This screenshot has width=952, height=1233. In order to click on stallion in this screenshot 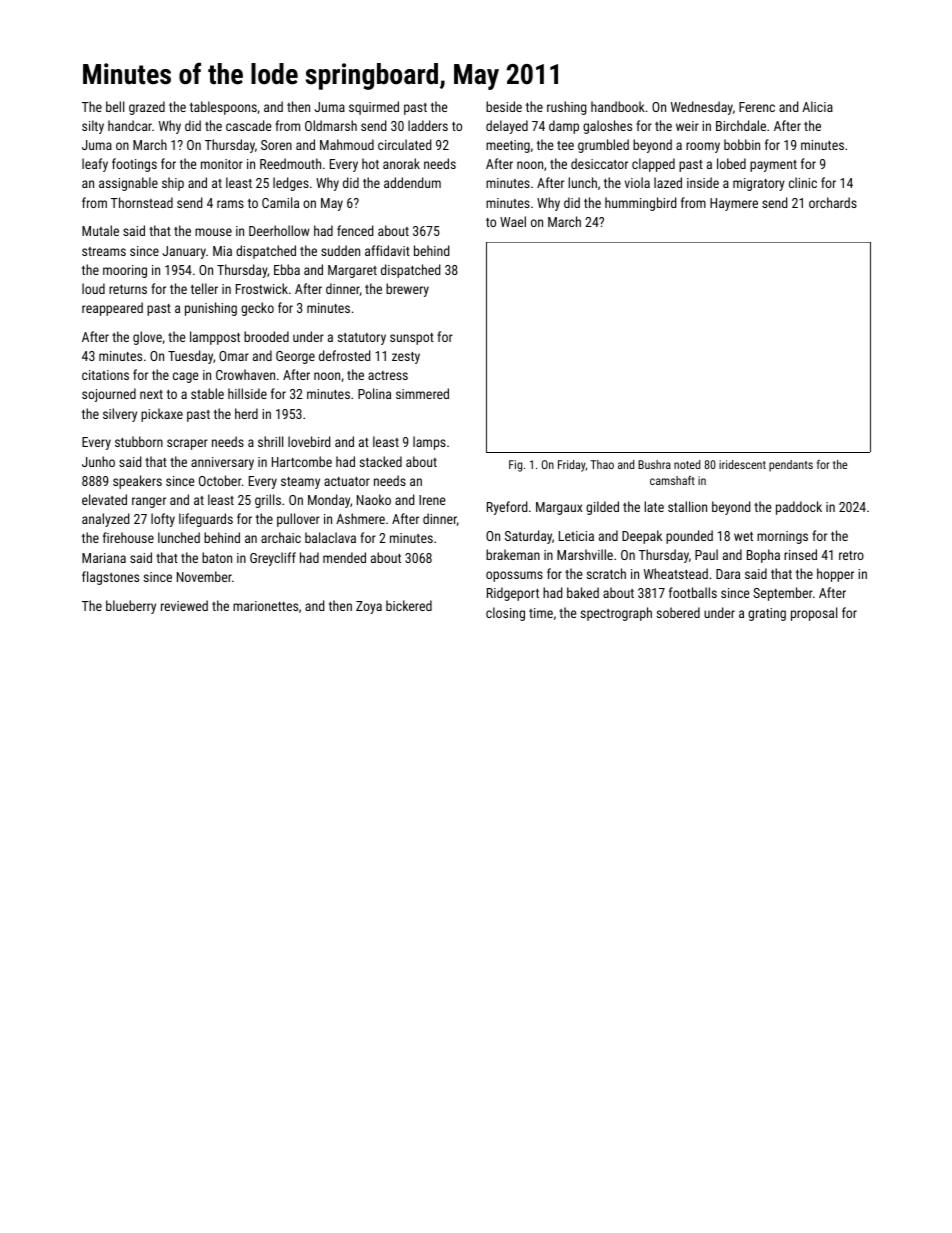, I will do `click(687, 506)`.
